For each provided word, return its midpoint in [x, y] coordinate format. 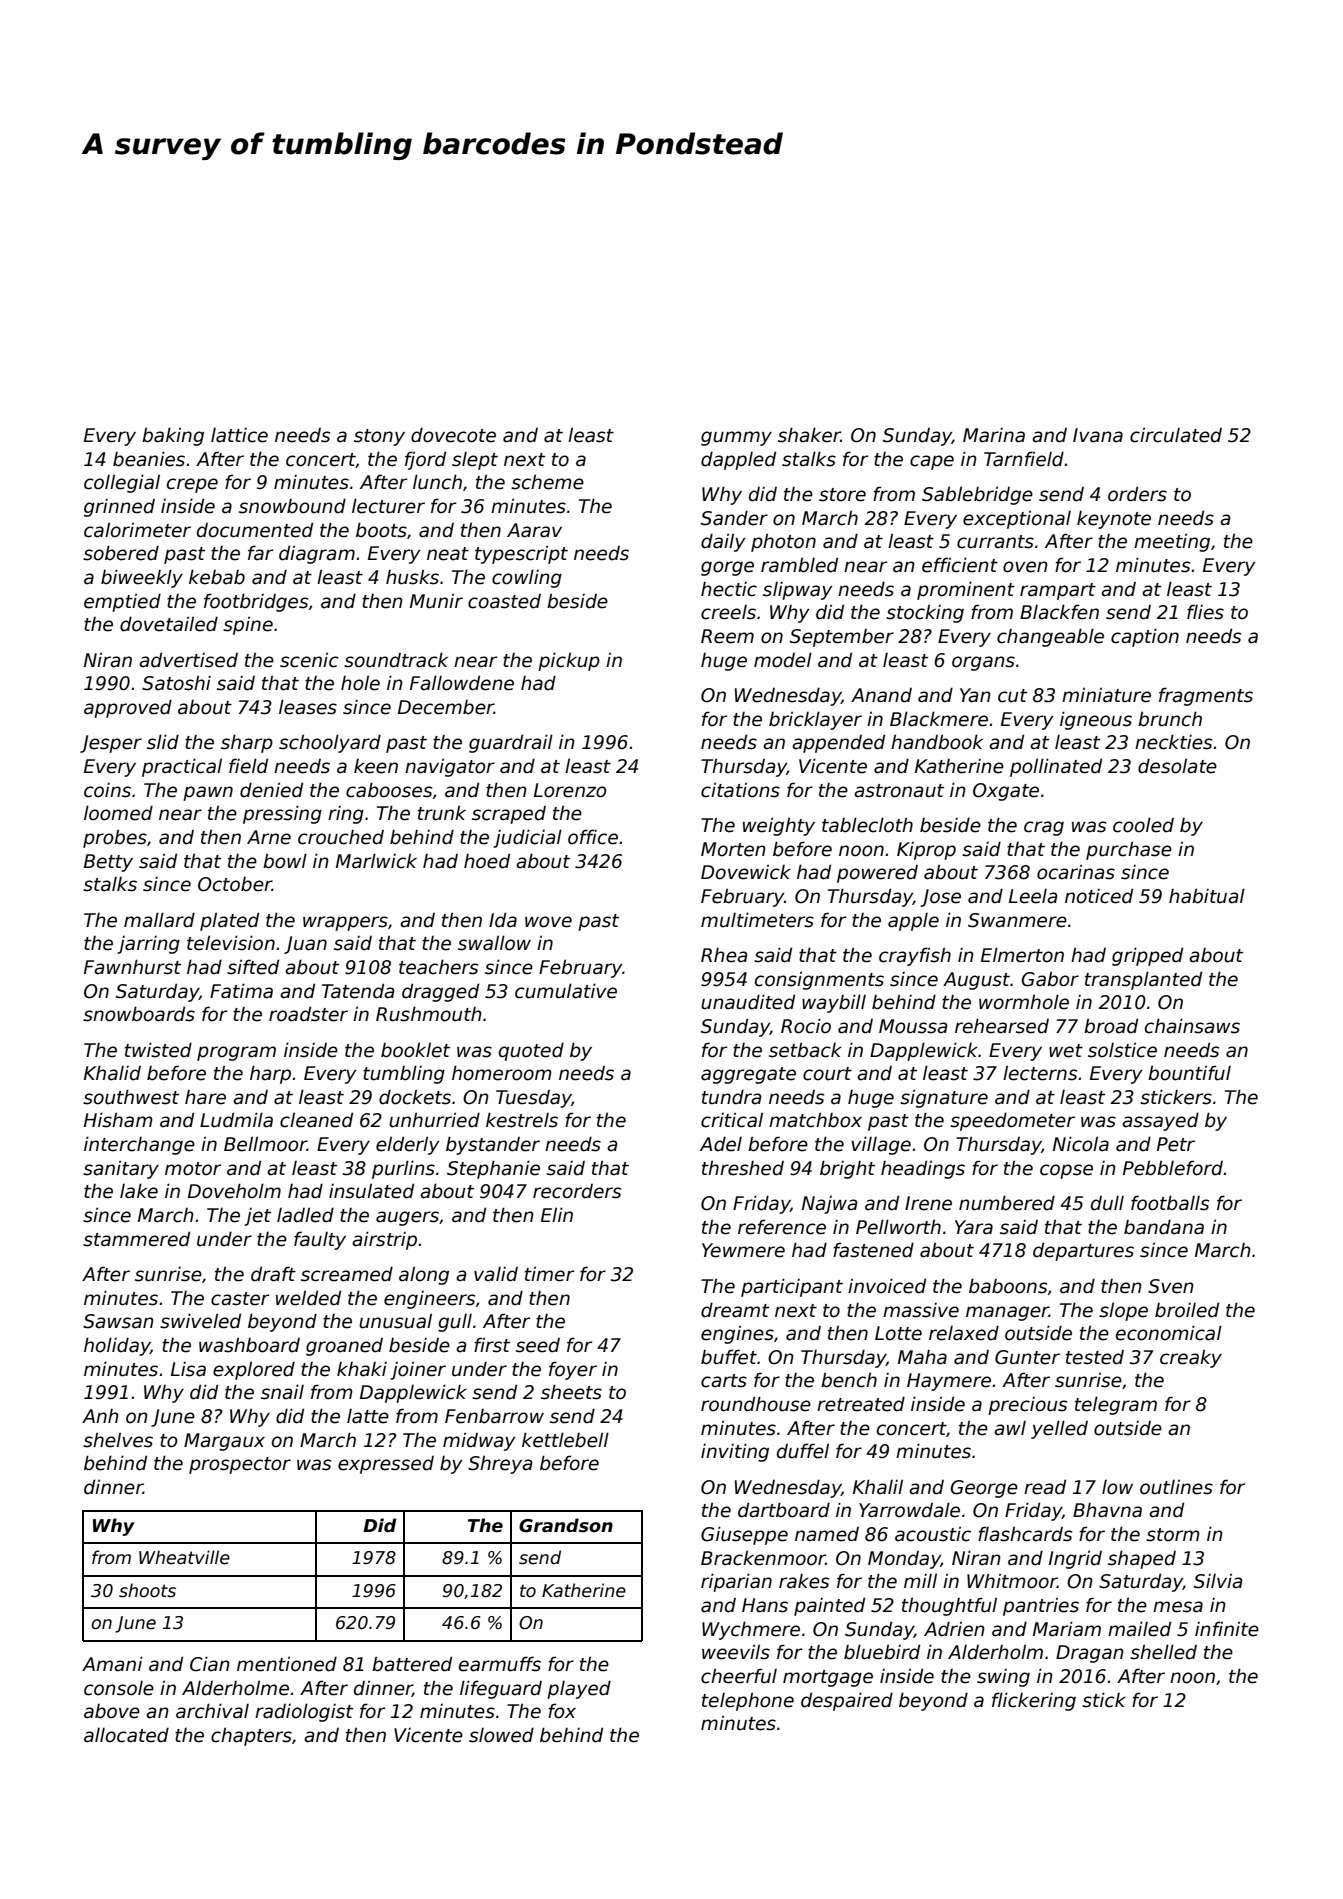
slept [475, 461]
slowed [501, 1735]
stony [379, 437]
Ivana [1098, 435]
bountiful [1189, 1073]
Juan [305, 945]
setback [805, 1050]
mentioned [287, 1664]
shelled [1163, 1652]
